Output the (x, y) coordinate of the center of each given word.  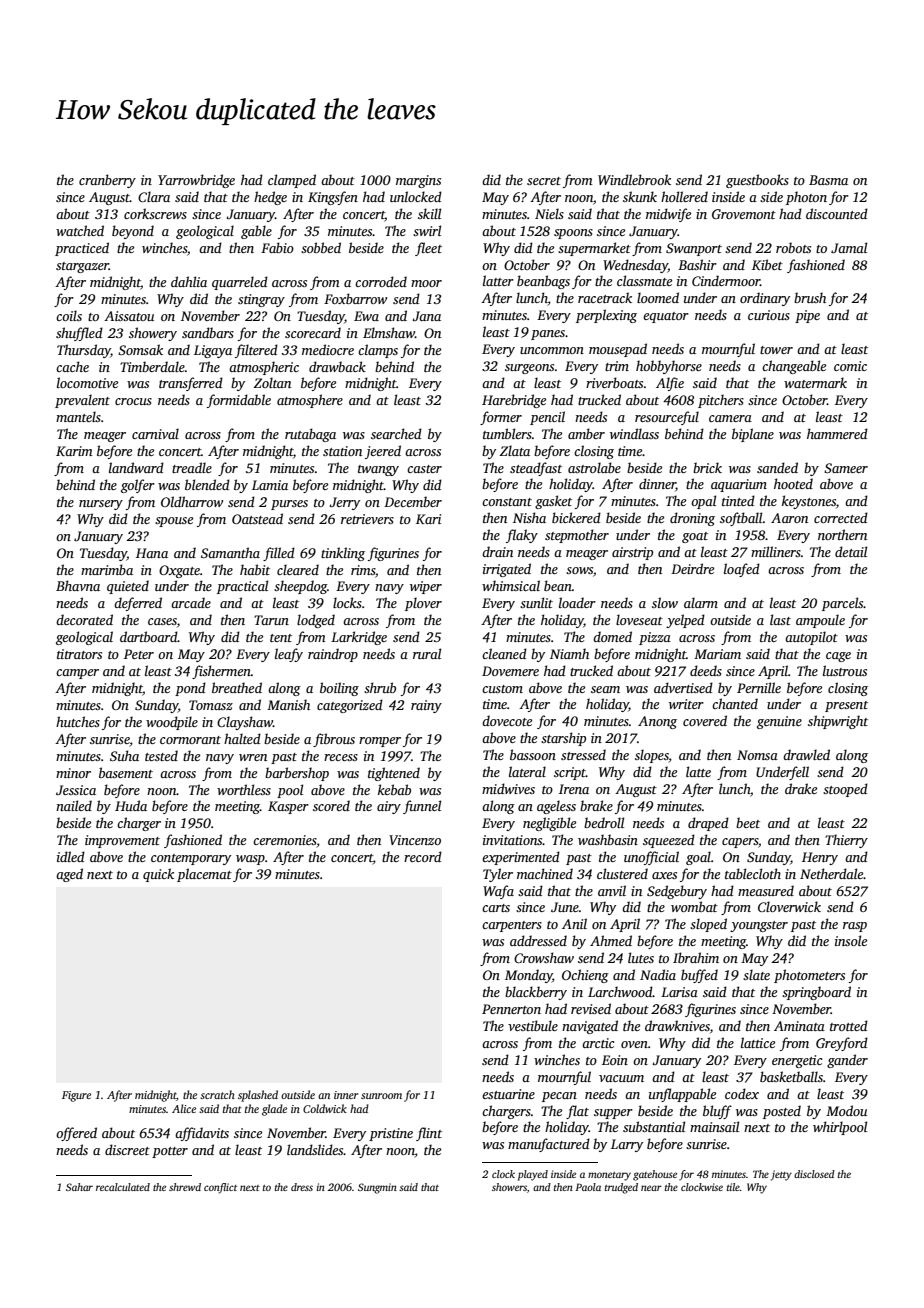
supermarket (594, 249)
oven (634, 1044)
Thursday (84, 351)
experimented (521, 858)
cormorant (190, 740)
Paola (588, 1187)
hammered (837, 433)
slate (756, 974)
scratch (217, 1094)
